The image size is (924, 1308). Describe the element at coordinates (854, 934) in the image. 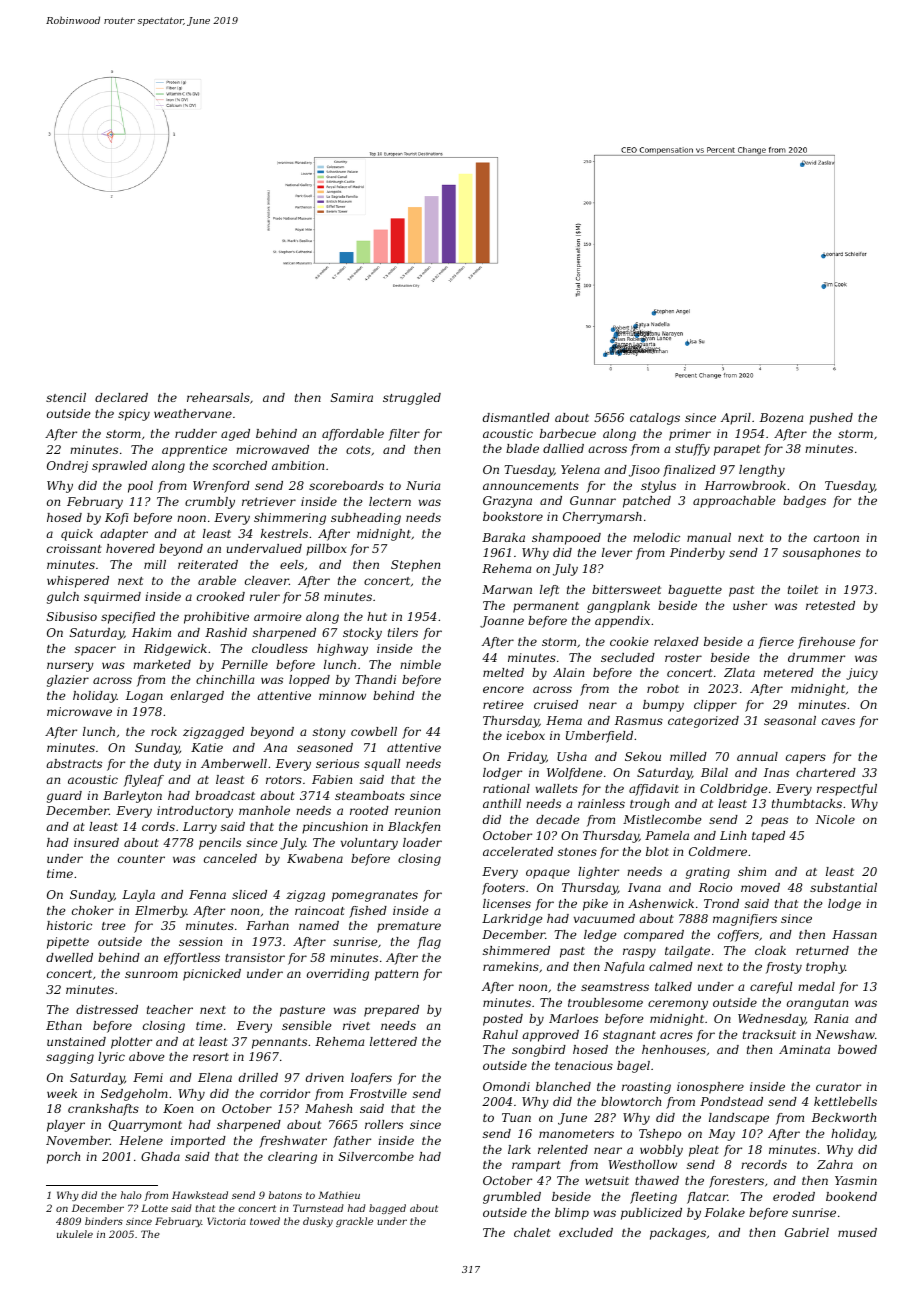

I see `Hassan` at that location.
